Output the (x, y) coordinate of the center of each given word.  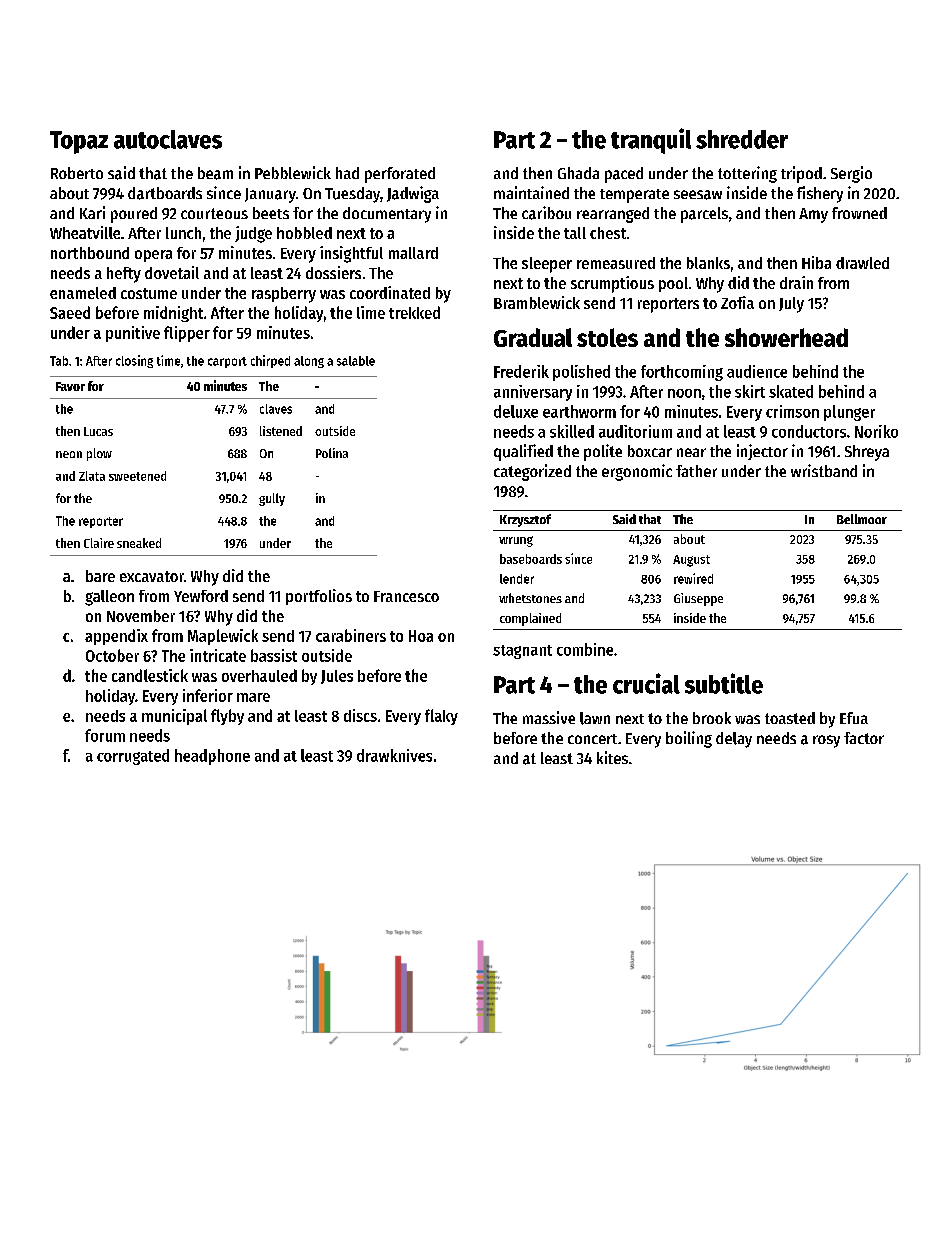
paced (624, 175)
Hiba (816, 262)
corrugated (133, 757)
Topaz (79, 142)
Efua (854, 718)
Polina (332, 453)
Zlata (92, 476)
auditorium (635, 431)
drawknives (394, 755)
